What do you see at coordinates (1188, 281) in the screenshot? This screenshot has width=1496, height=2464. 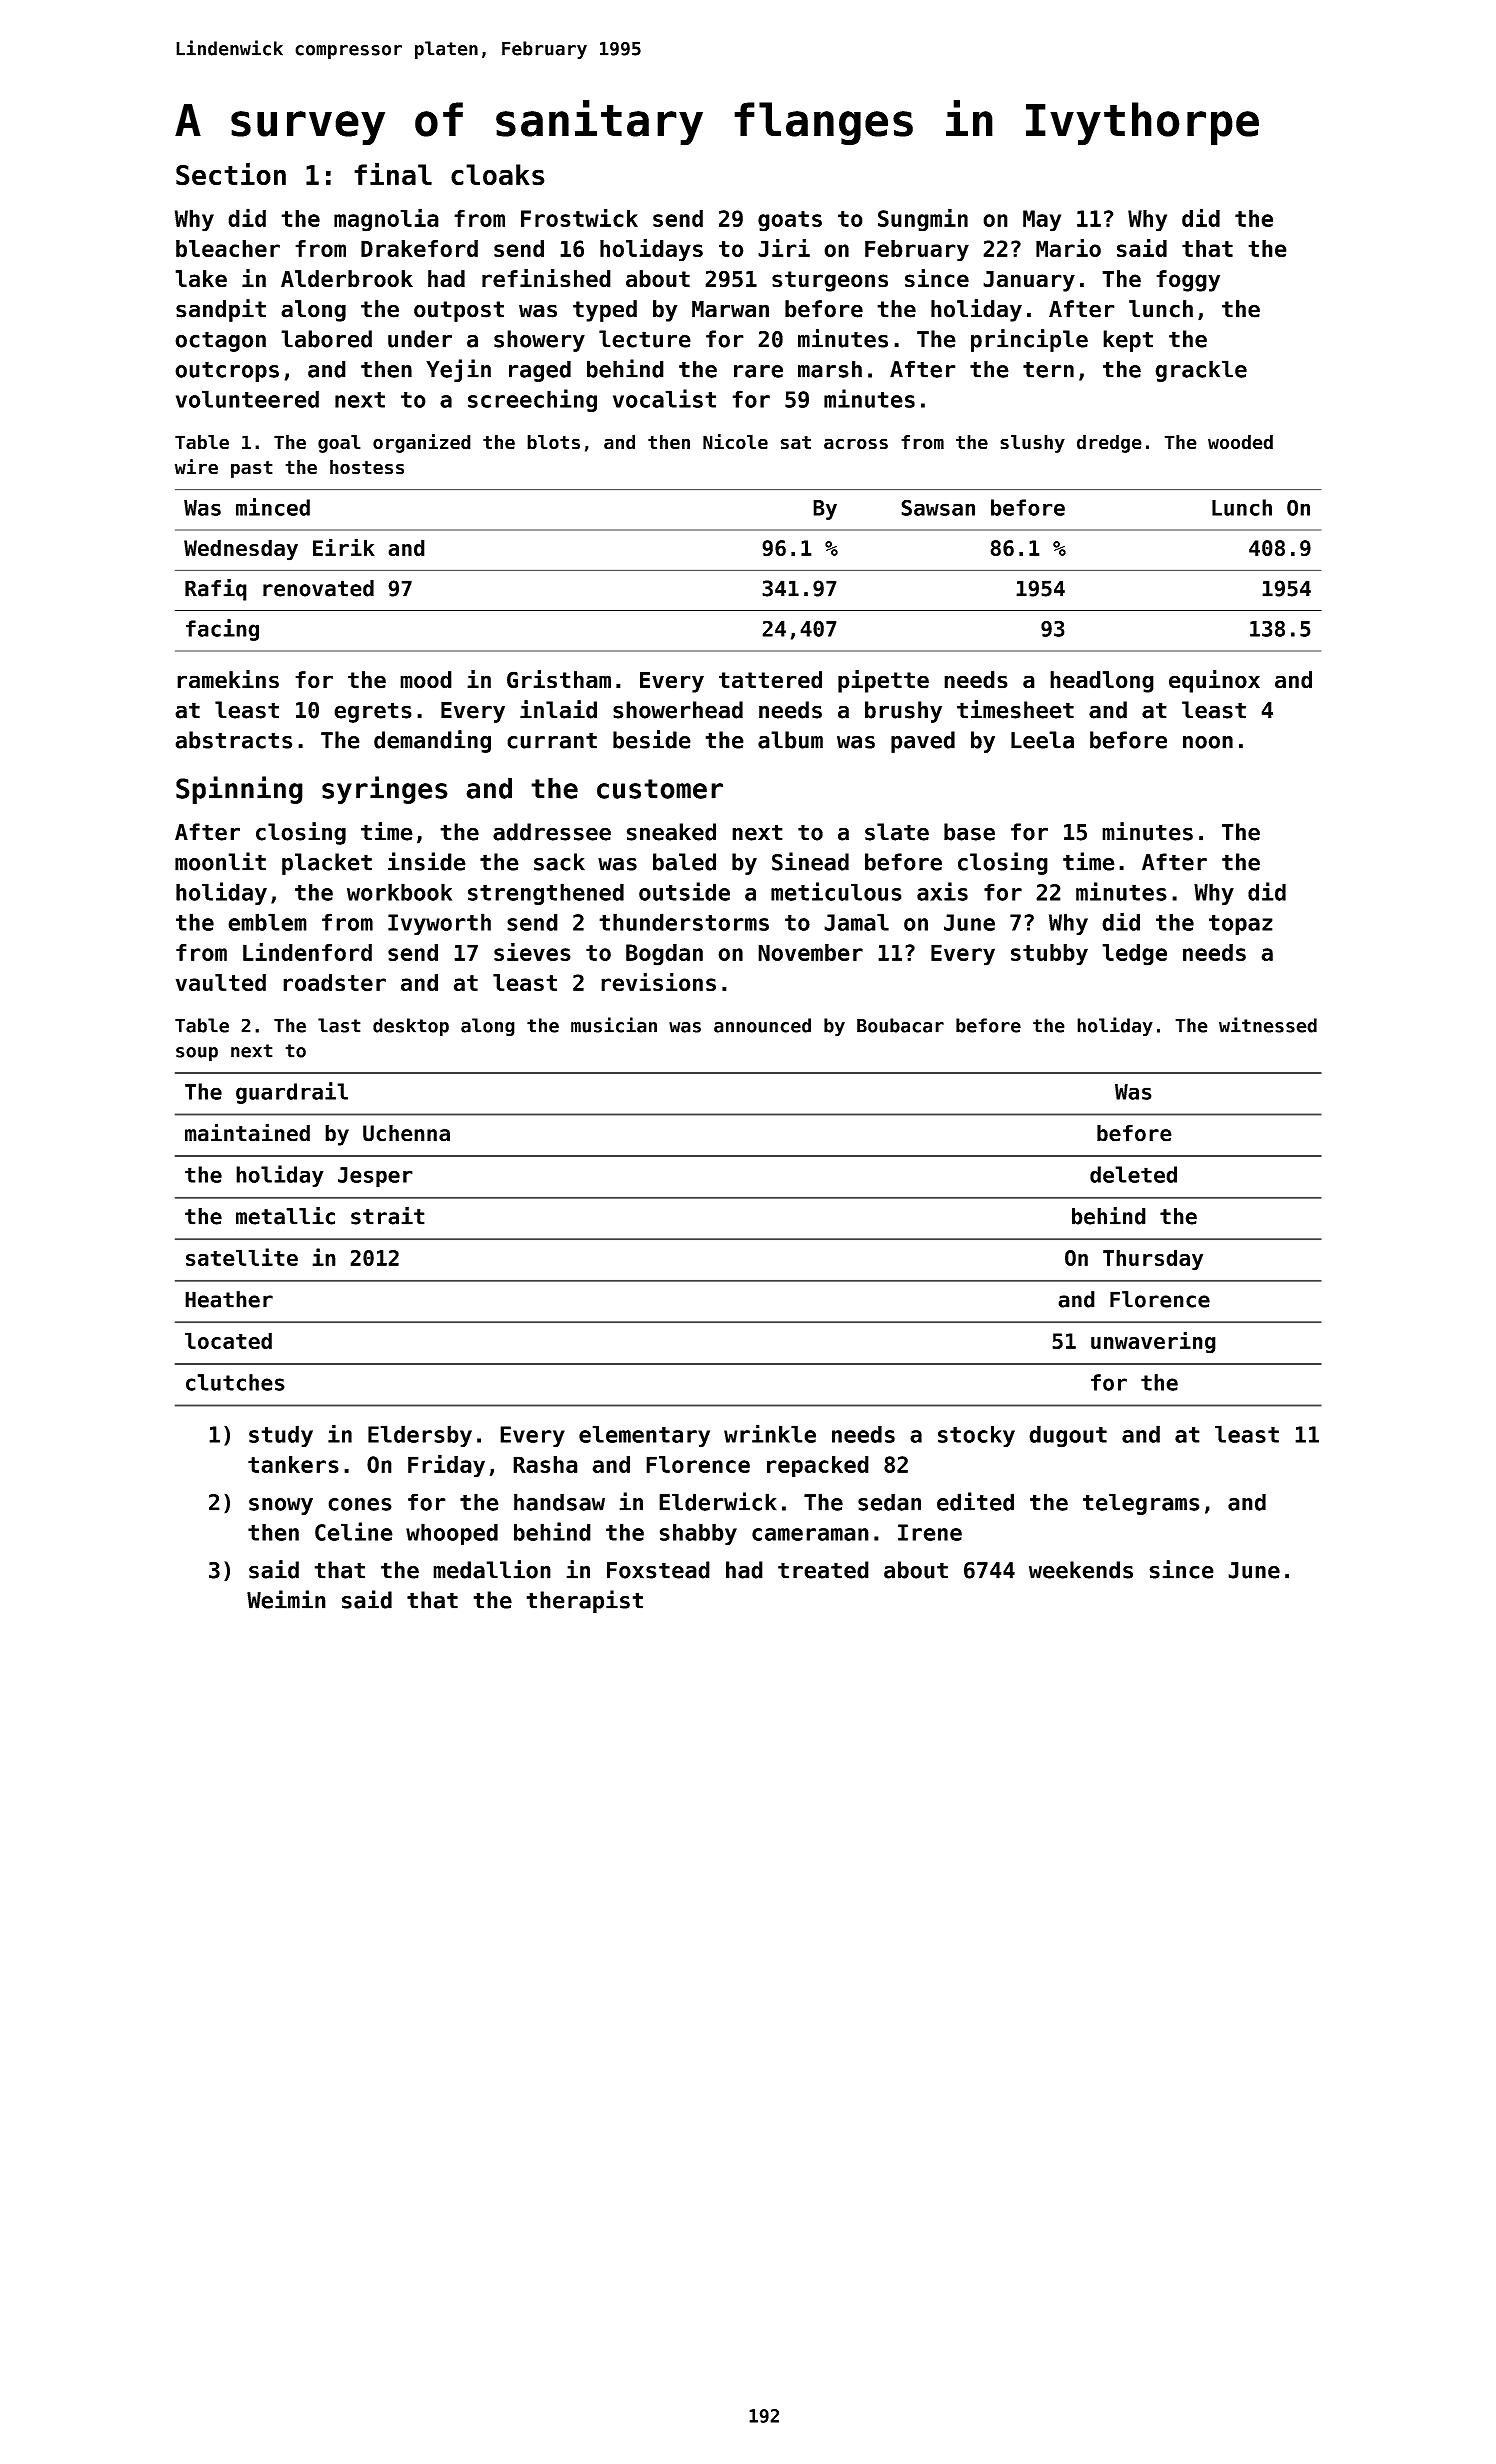 I see `foggy` at bounding box center [1188, 281].
